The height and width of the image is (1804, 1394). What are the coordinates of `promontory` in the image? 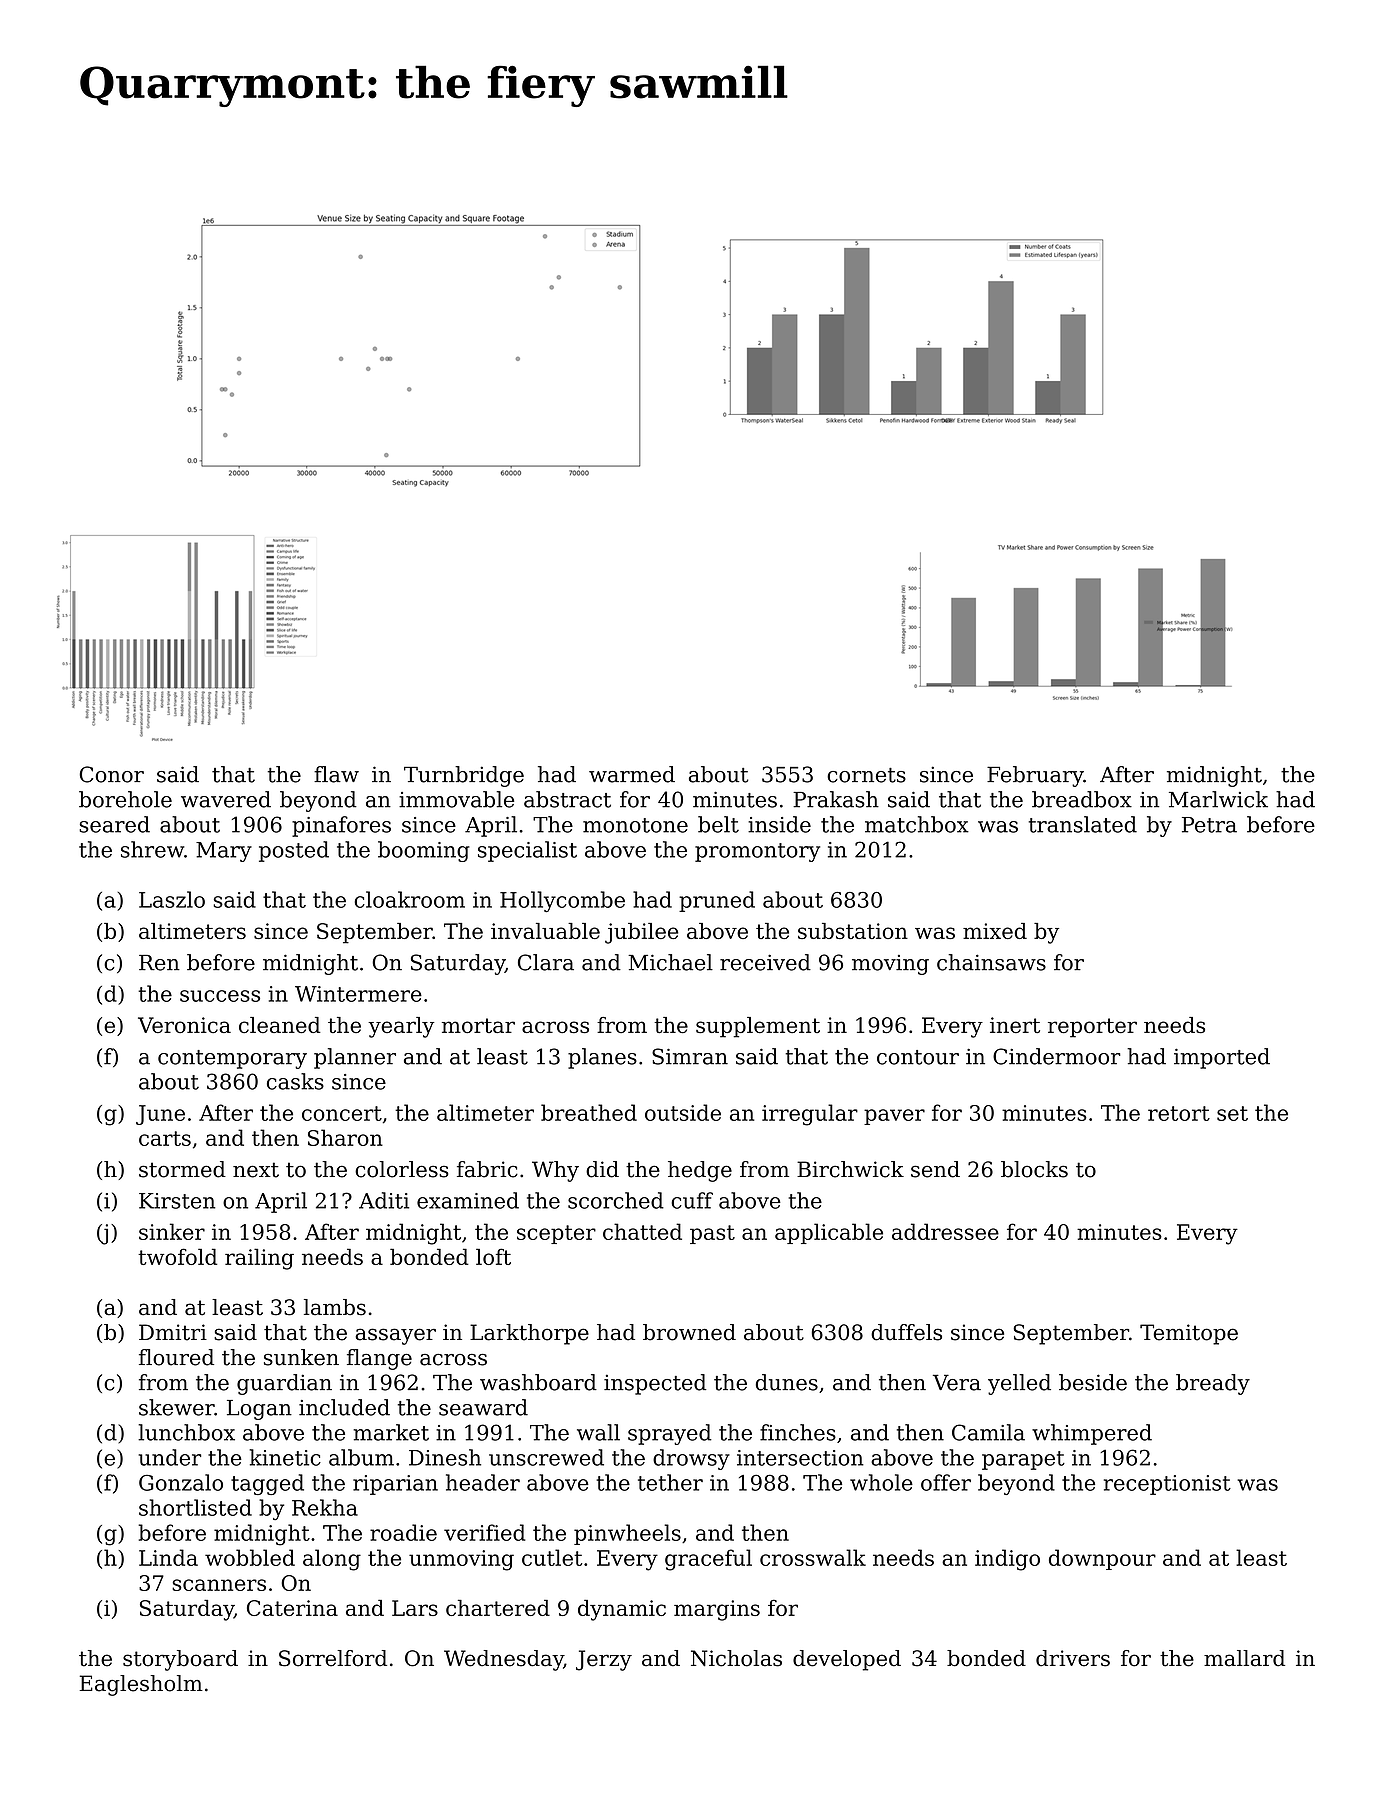 It's located at (757, 852).
